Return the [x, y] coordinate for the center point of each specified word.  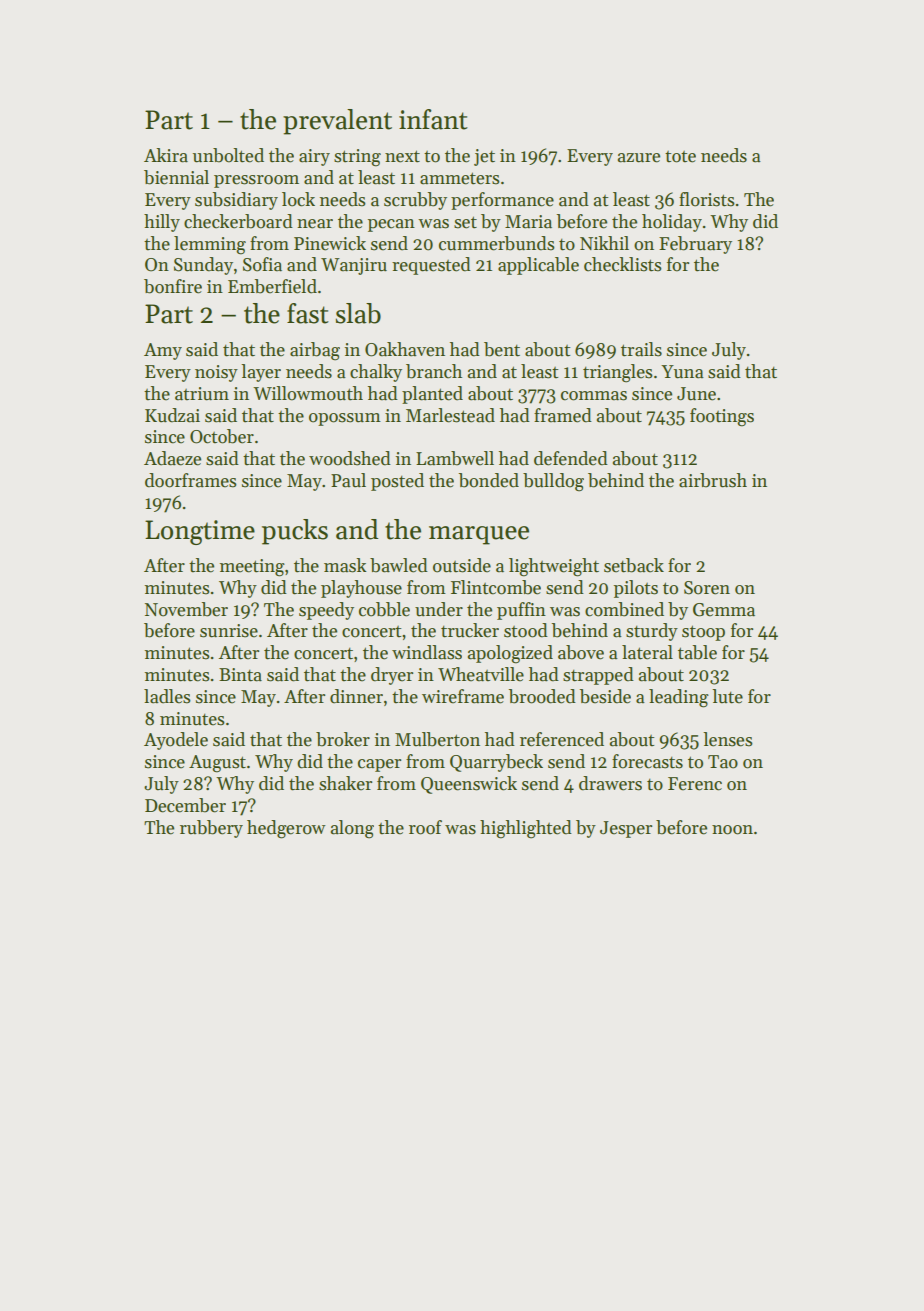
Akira [166, 155]
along [352, 829]
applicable [538, 266]
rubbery [211, 829]
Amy [163, 351]
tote [680, 157]
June [696, 394]
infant [433, 119]
